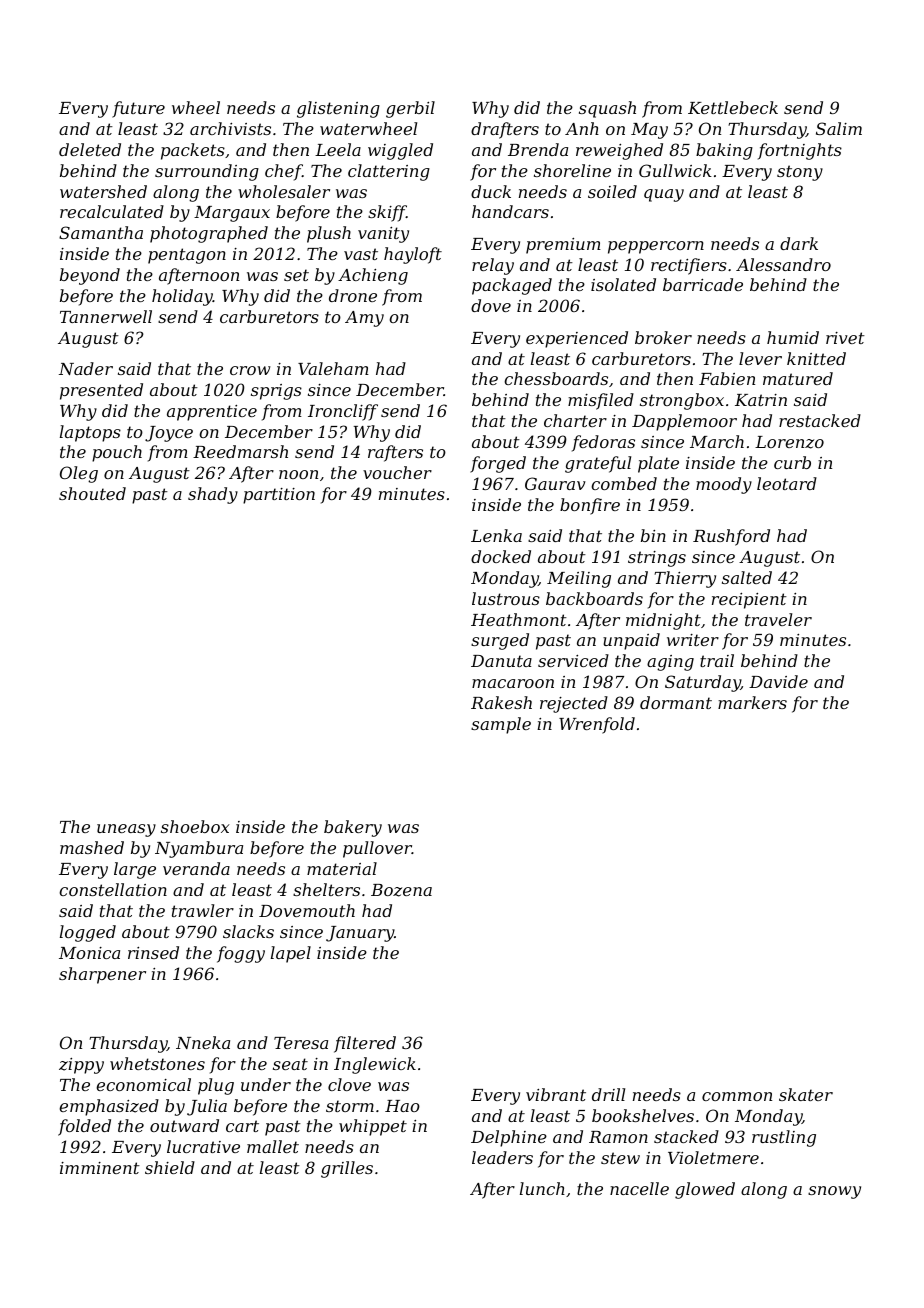 The image size is (924, 1308). What do you see at coordinates (737, 1096) in the screenshot?
I see `common` at bounding box center [737, 1096].
